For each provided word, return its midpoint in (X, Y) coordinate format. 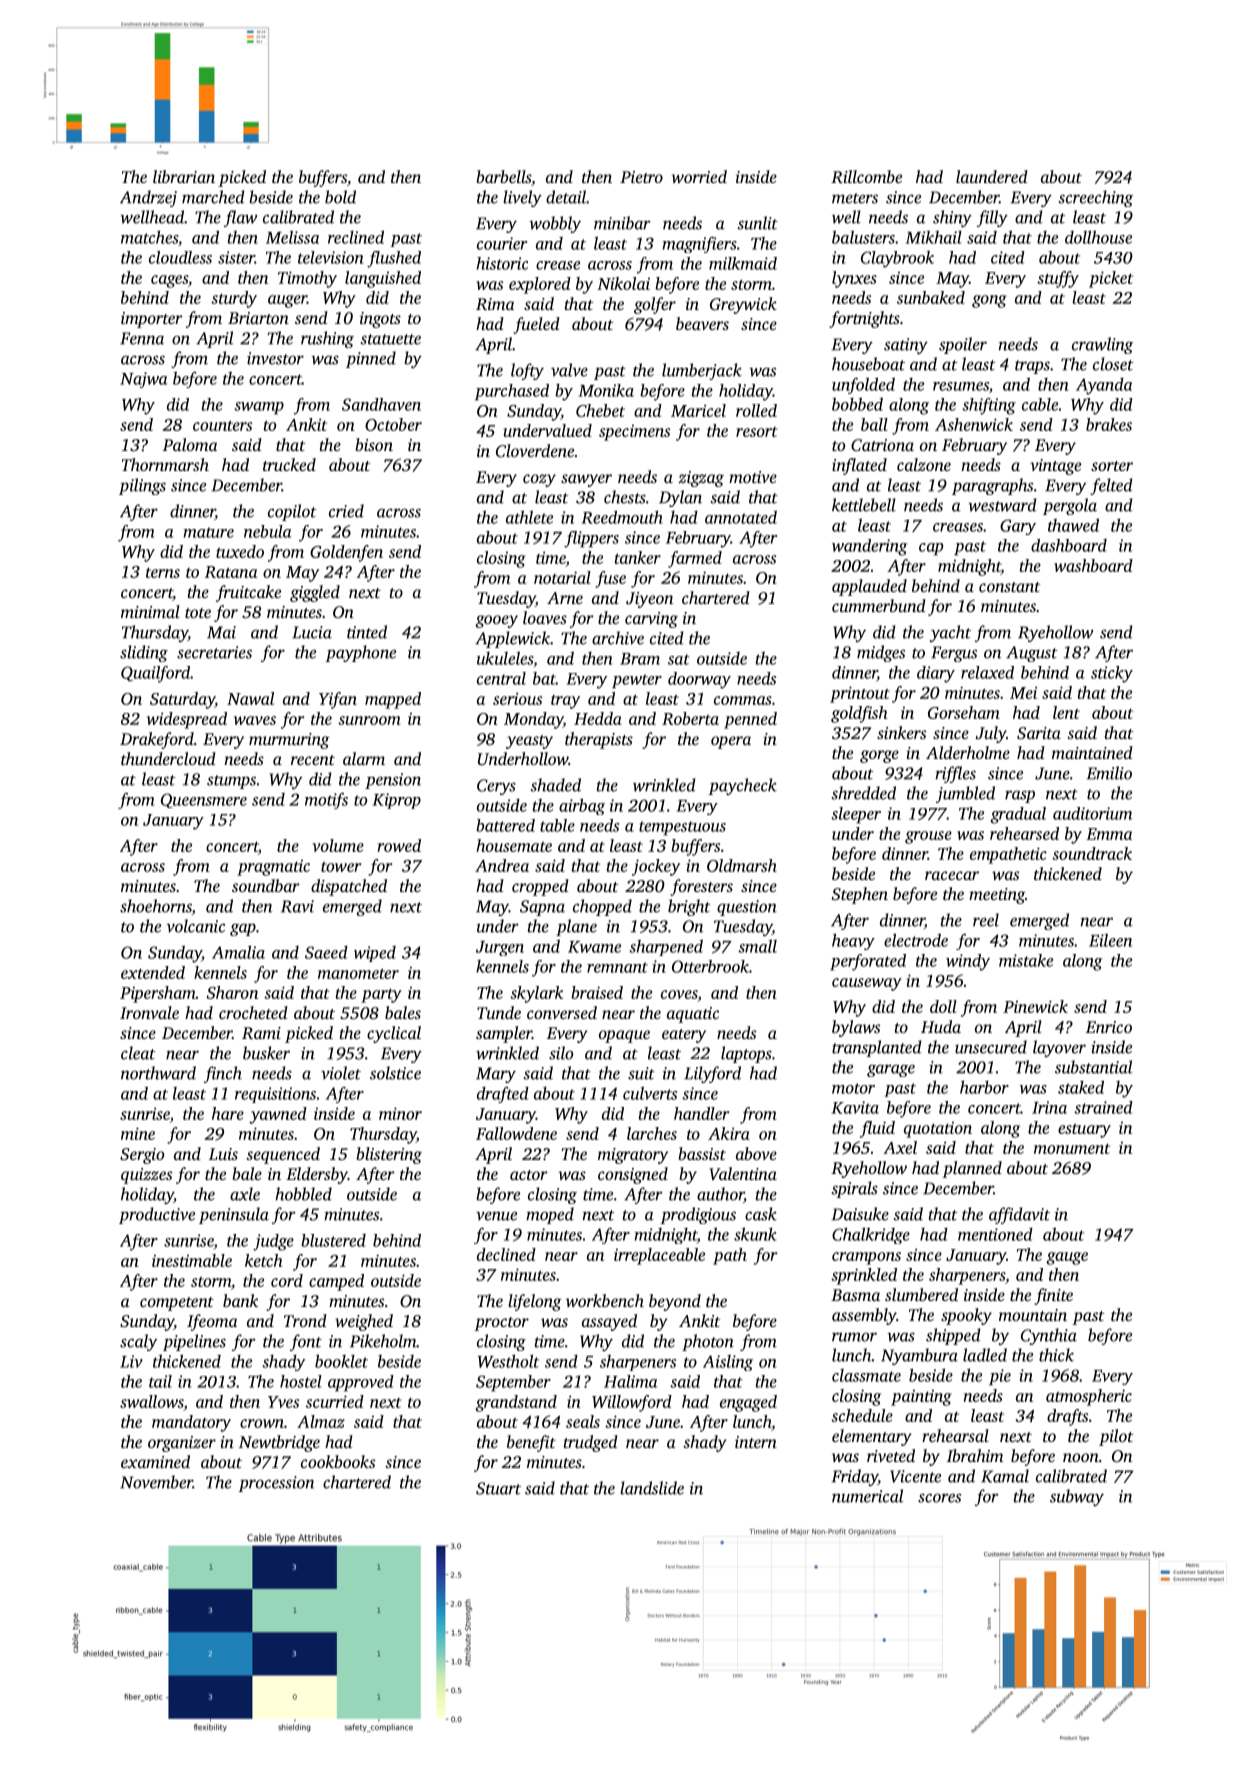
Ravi (297, 906)
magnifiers (700, 245)
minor (400, 1113)
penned (750, 720)
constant (1009, 587)
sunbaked (931, 297)
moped (550, 1215)
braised (597, 992)
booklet (341, 1361)
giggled (315, 593)
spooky (966, 1316)
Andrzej (148, 198)
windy (968, 962)
